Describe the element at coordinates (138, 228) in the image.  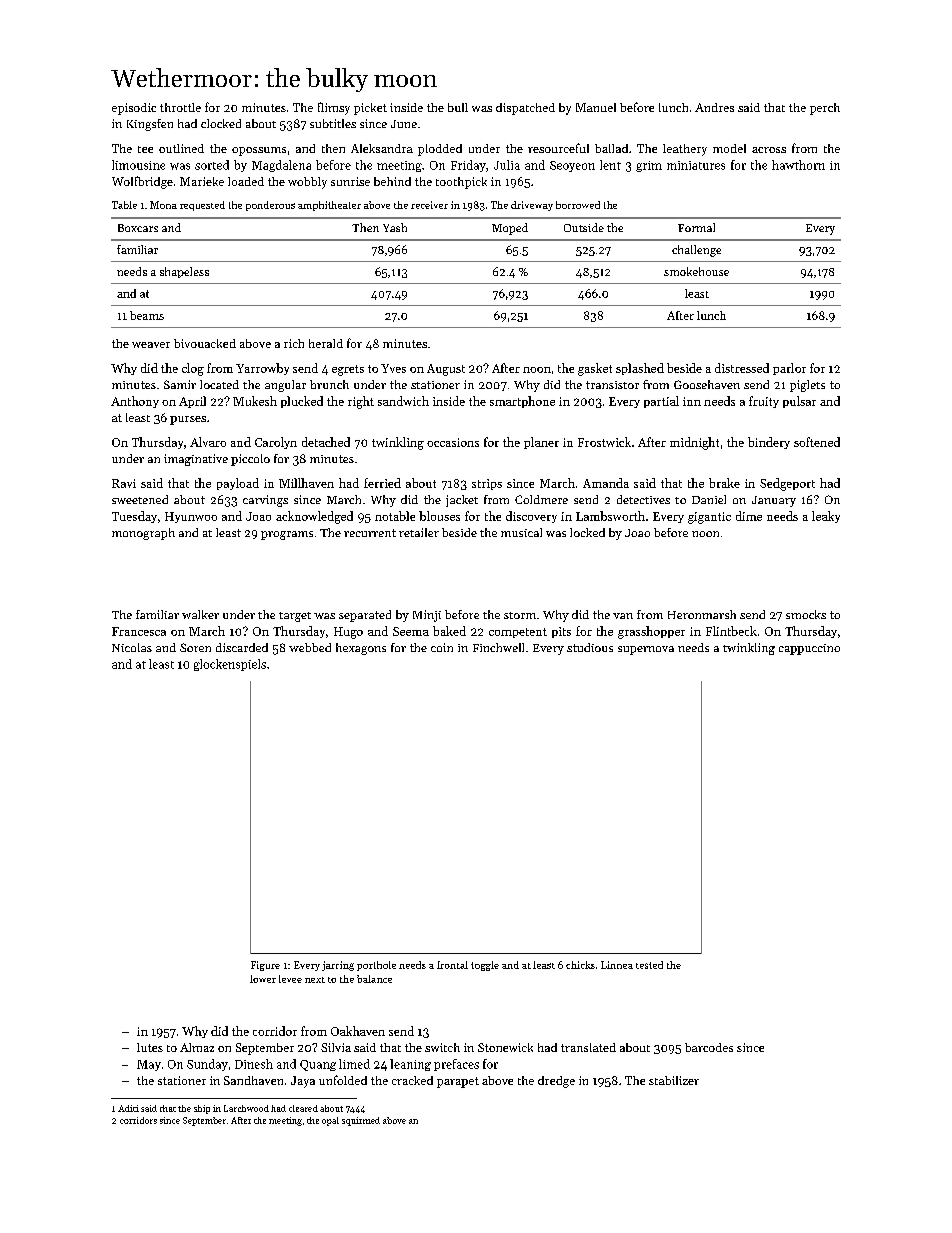
I see `Boxcars` at that location.
